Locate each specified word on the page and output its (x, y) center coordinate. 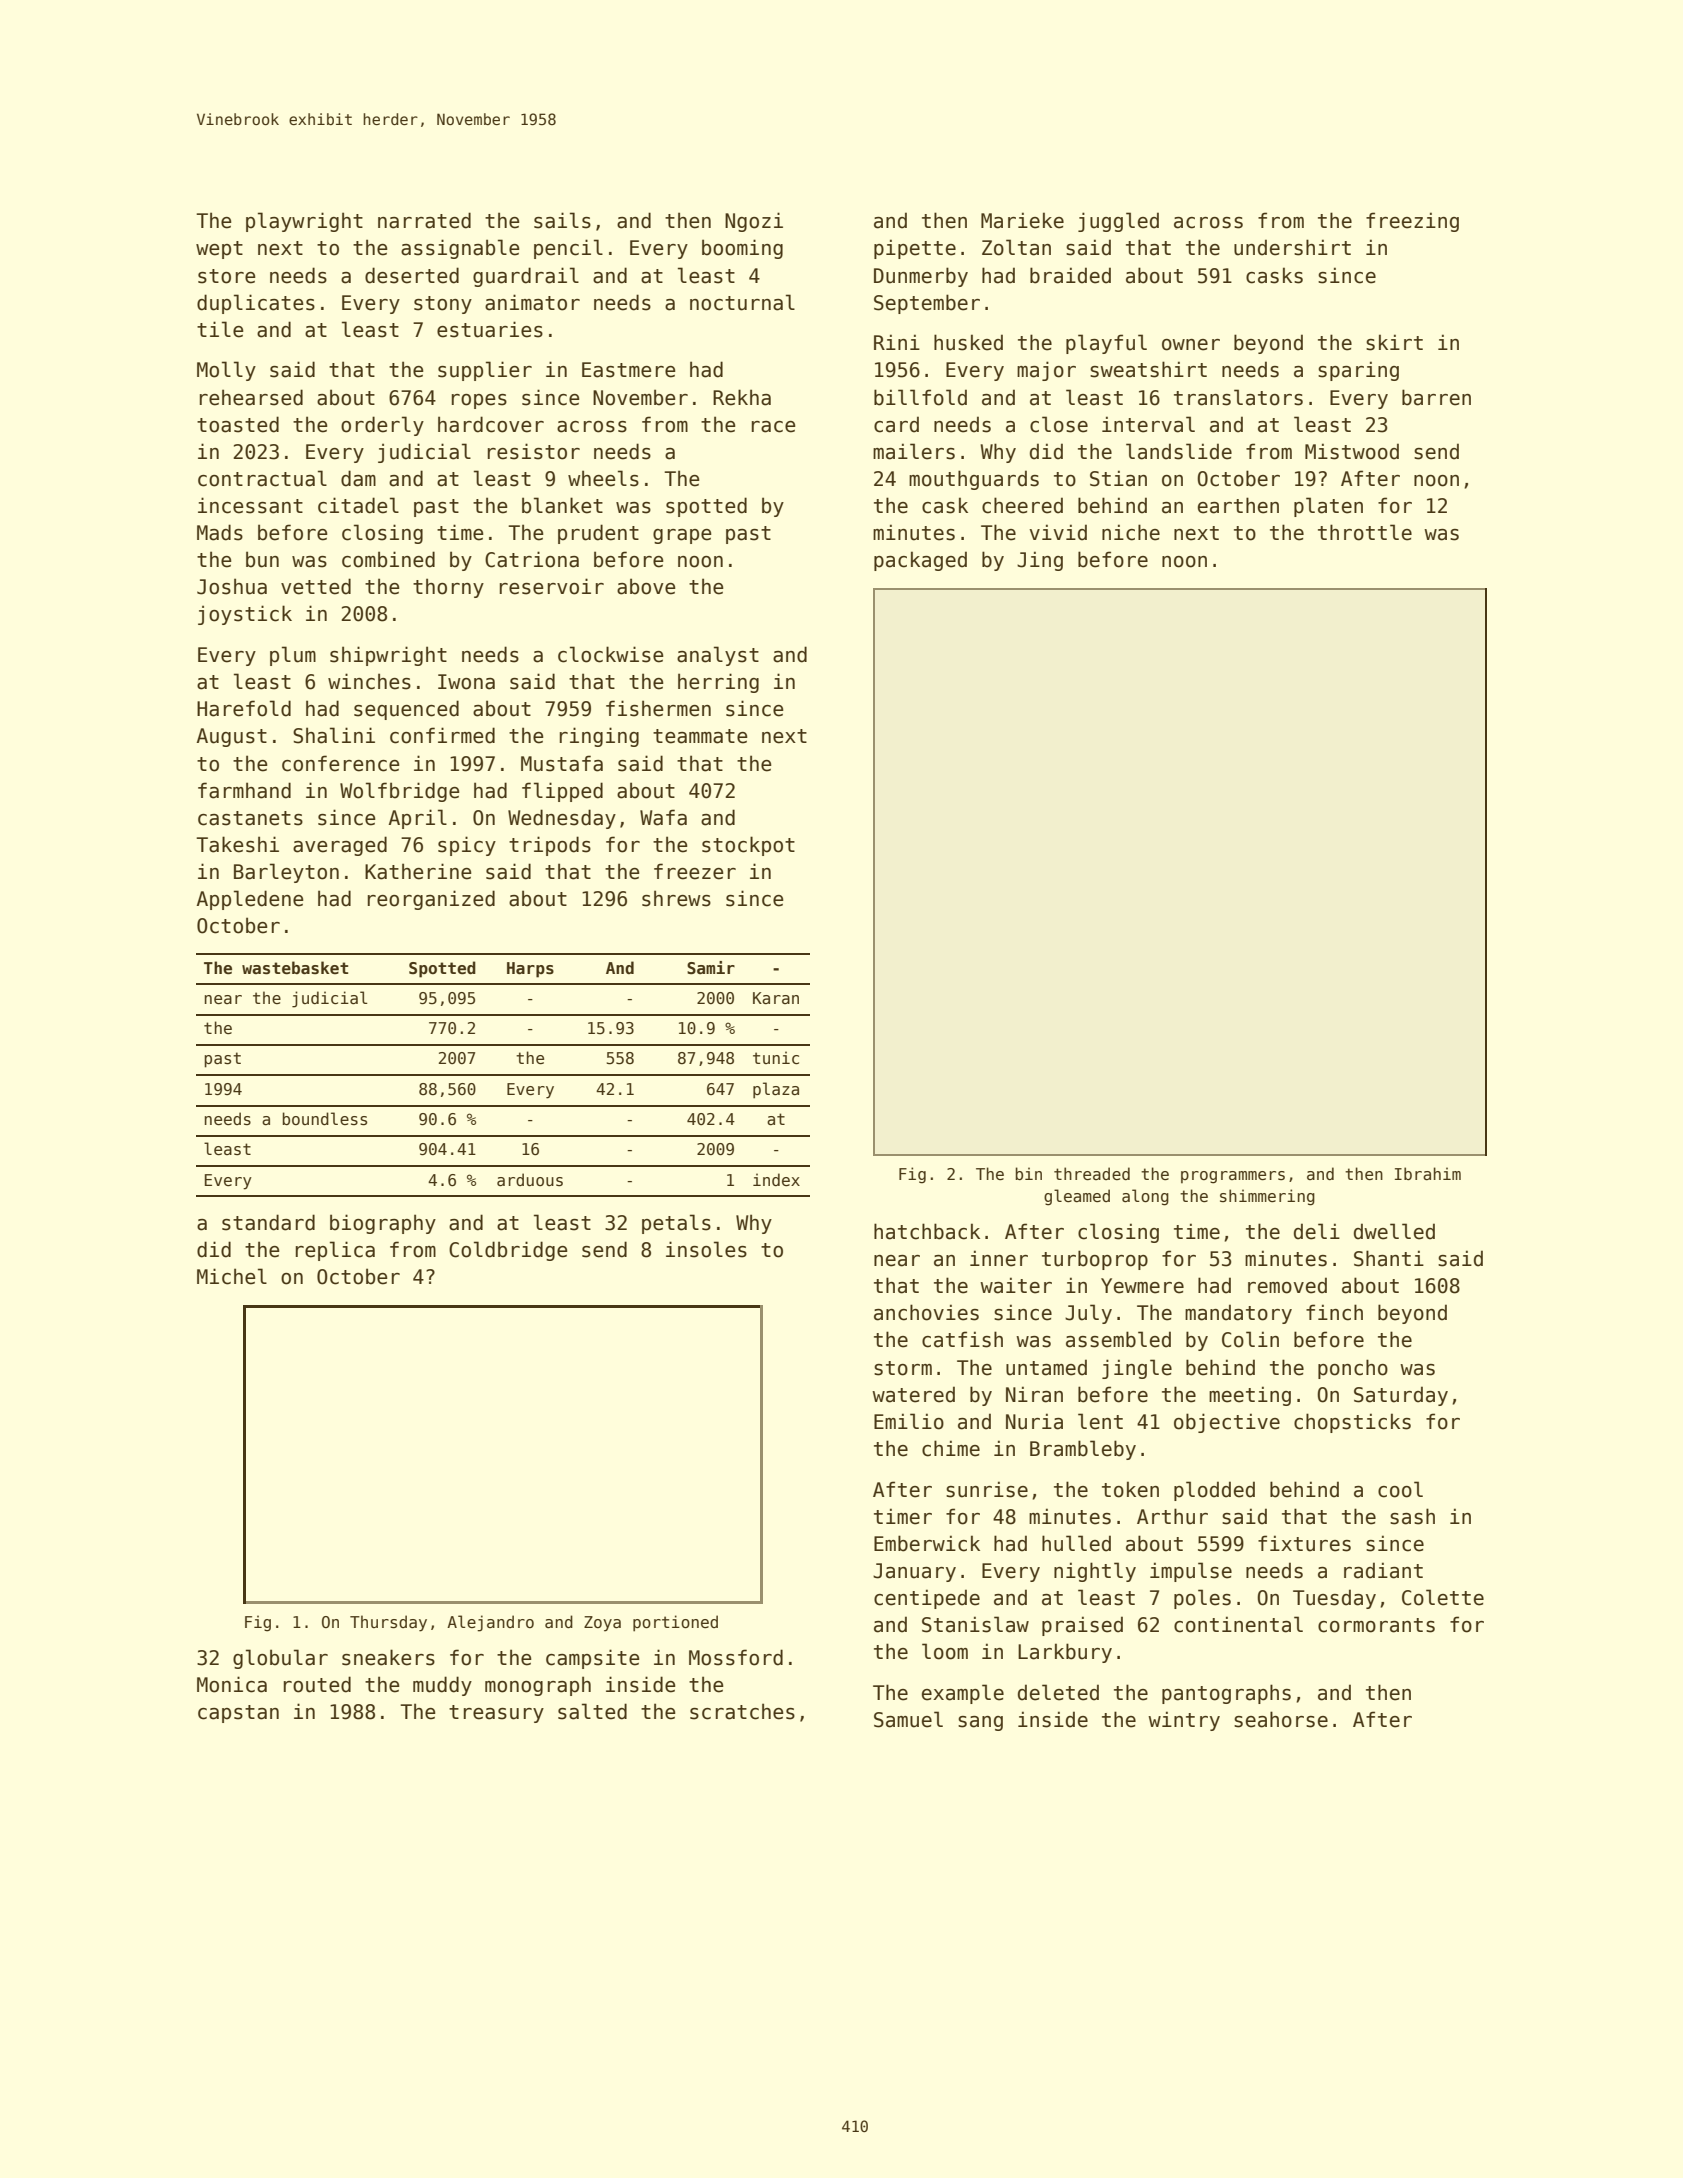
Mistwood (1352, 451)
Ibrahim (1428, 1173)
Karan (776, 998)
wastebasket (295, 968)
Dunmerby (921, 277)
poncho (1353, 1369)
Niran (1034, 1394)
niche (1131, 532)
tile (220, 329)
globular (280, 1659)
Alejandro (490, 1623)
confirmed (442, 735)
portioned (675, 1623)
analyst (718, 656)
